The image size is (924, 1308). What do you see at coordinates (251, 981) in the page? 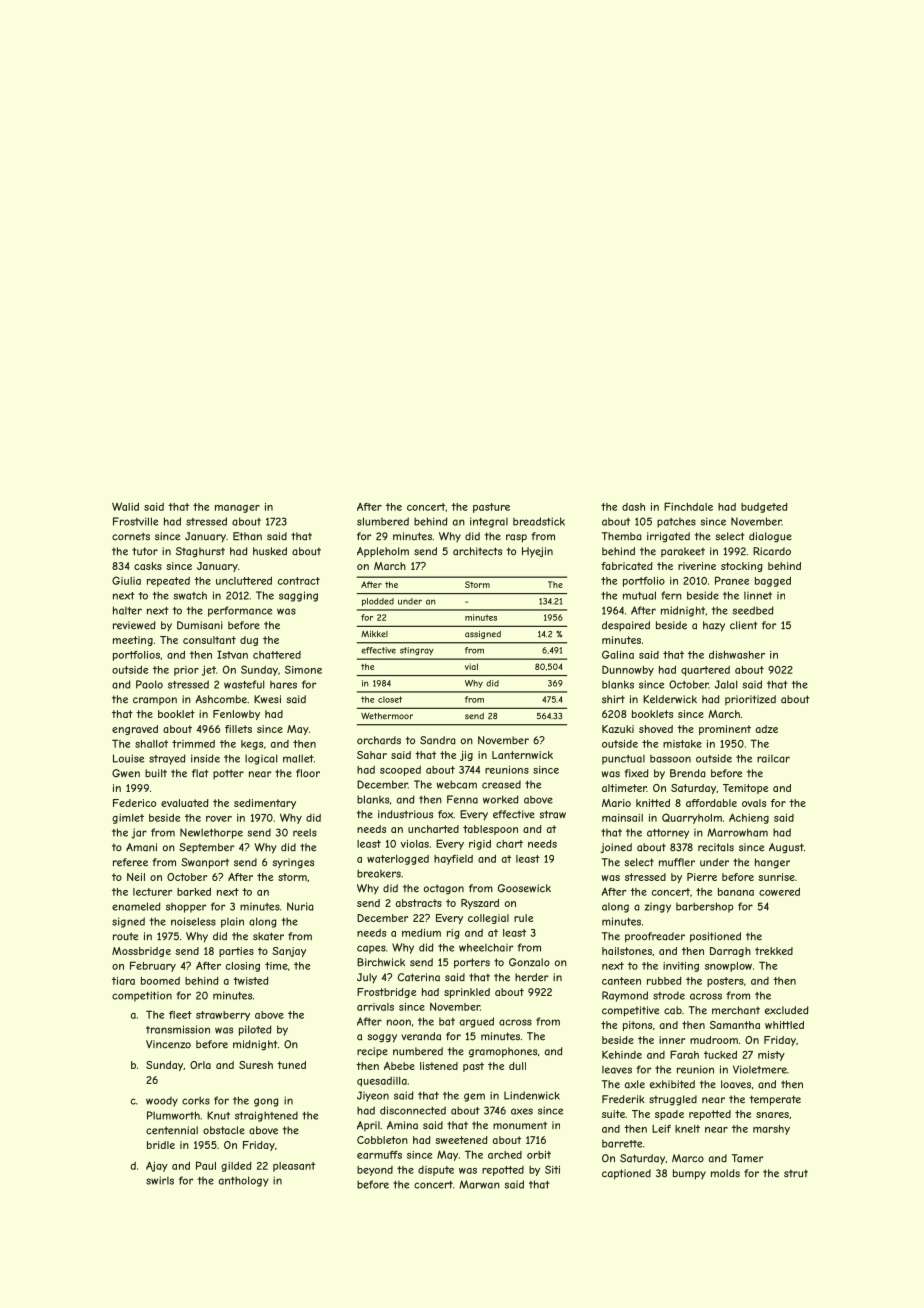
I see `twisted` at bounding box center [251, 981].
